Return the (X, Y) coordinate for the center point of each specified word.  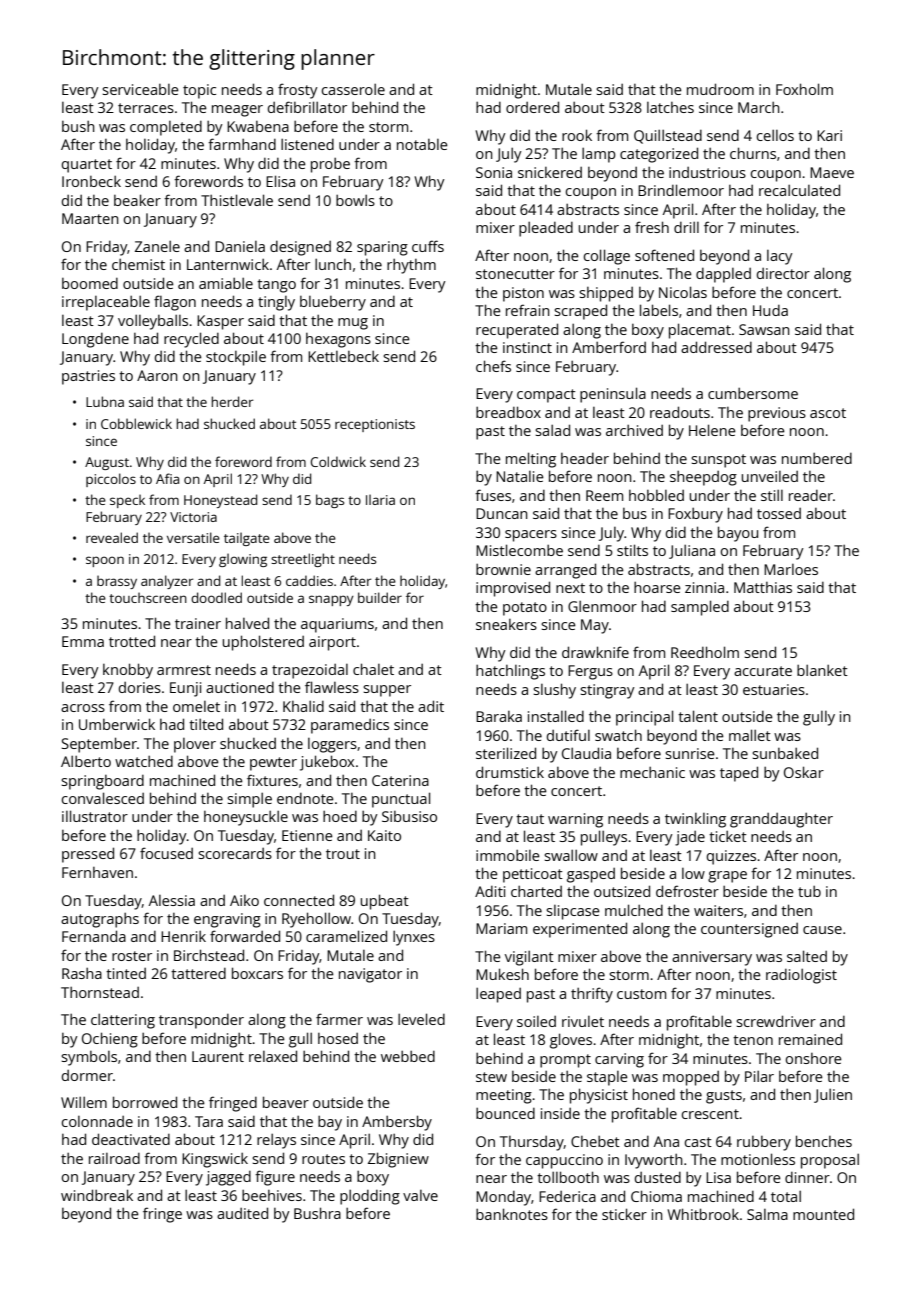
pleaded (546, 229)
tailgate (247, 539)
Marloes (791, 569)
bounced (505, 1113)
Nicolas (683, 292)
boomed (90, 283)
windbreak (97, 1195)
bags (330, 501)
